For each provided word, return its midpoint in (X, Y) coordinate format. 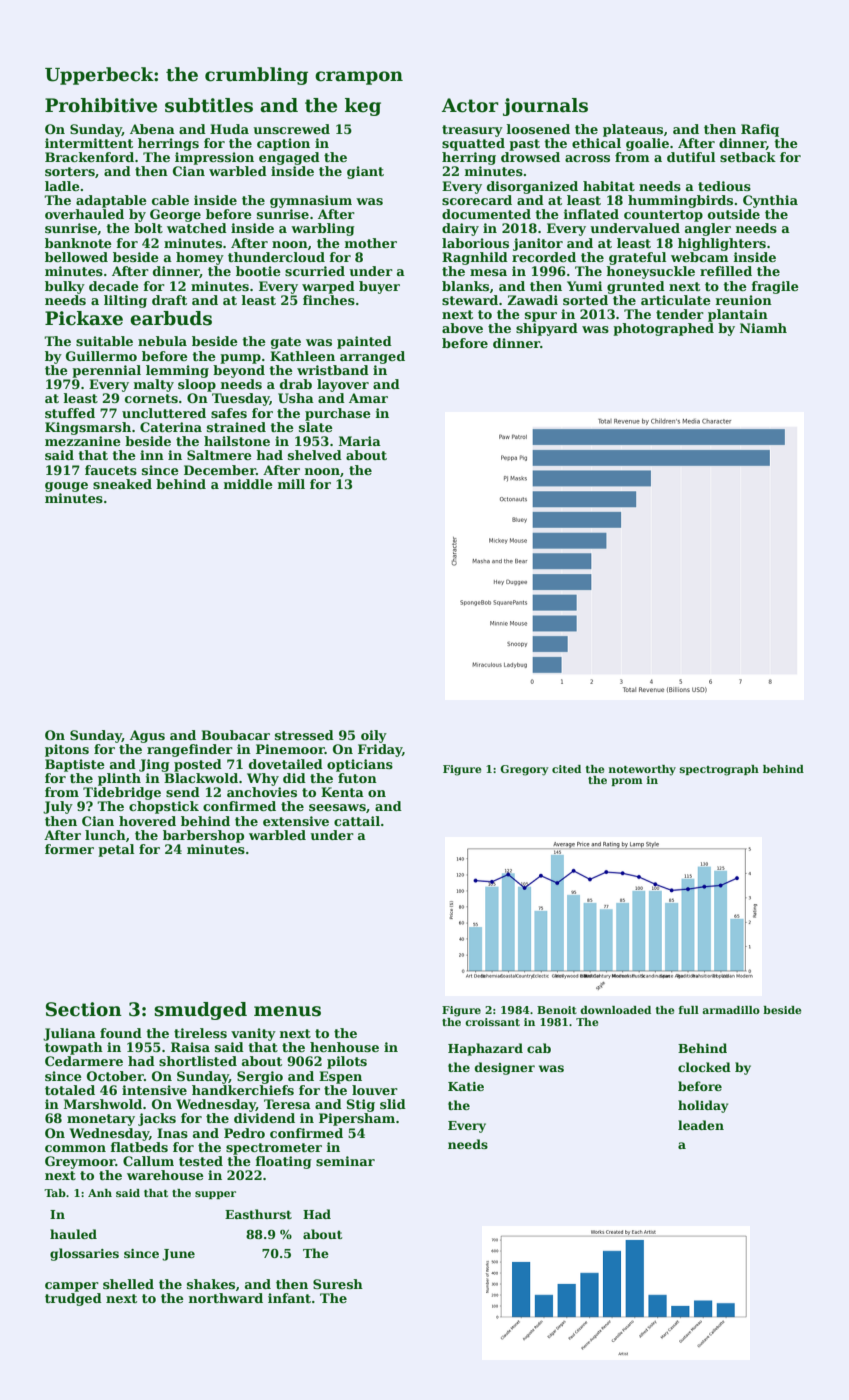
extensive (296, 821)
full (688, 1010)
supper (215, 1195)
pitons (67, 750)
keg (363, 107)
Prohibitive (101, 105)
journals (545, 107)
